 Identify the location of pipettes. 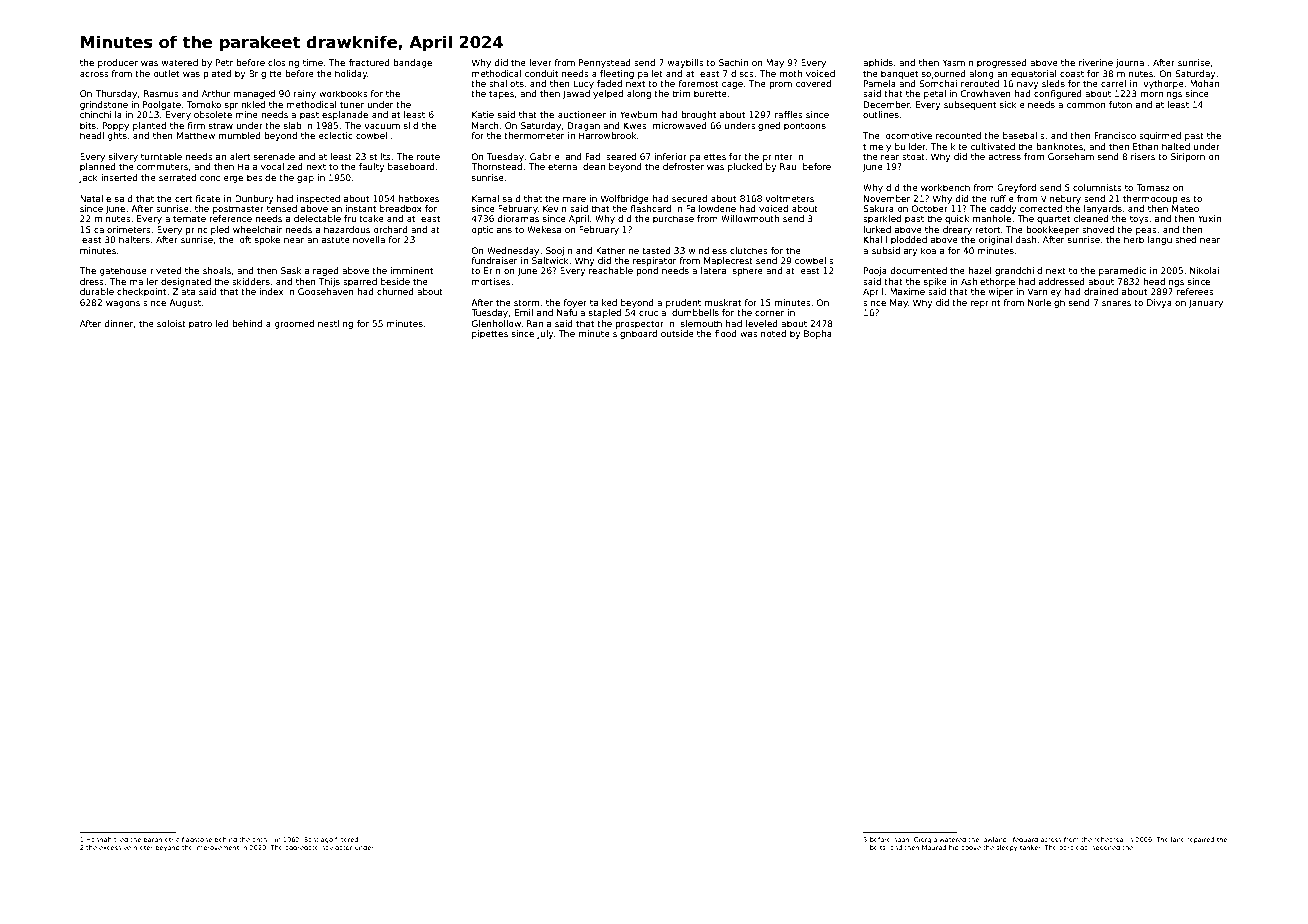
(490, 334).
